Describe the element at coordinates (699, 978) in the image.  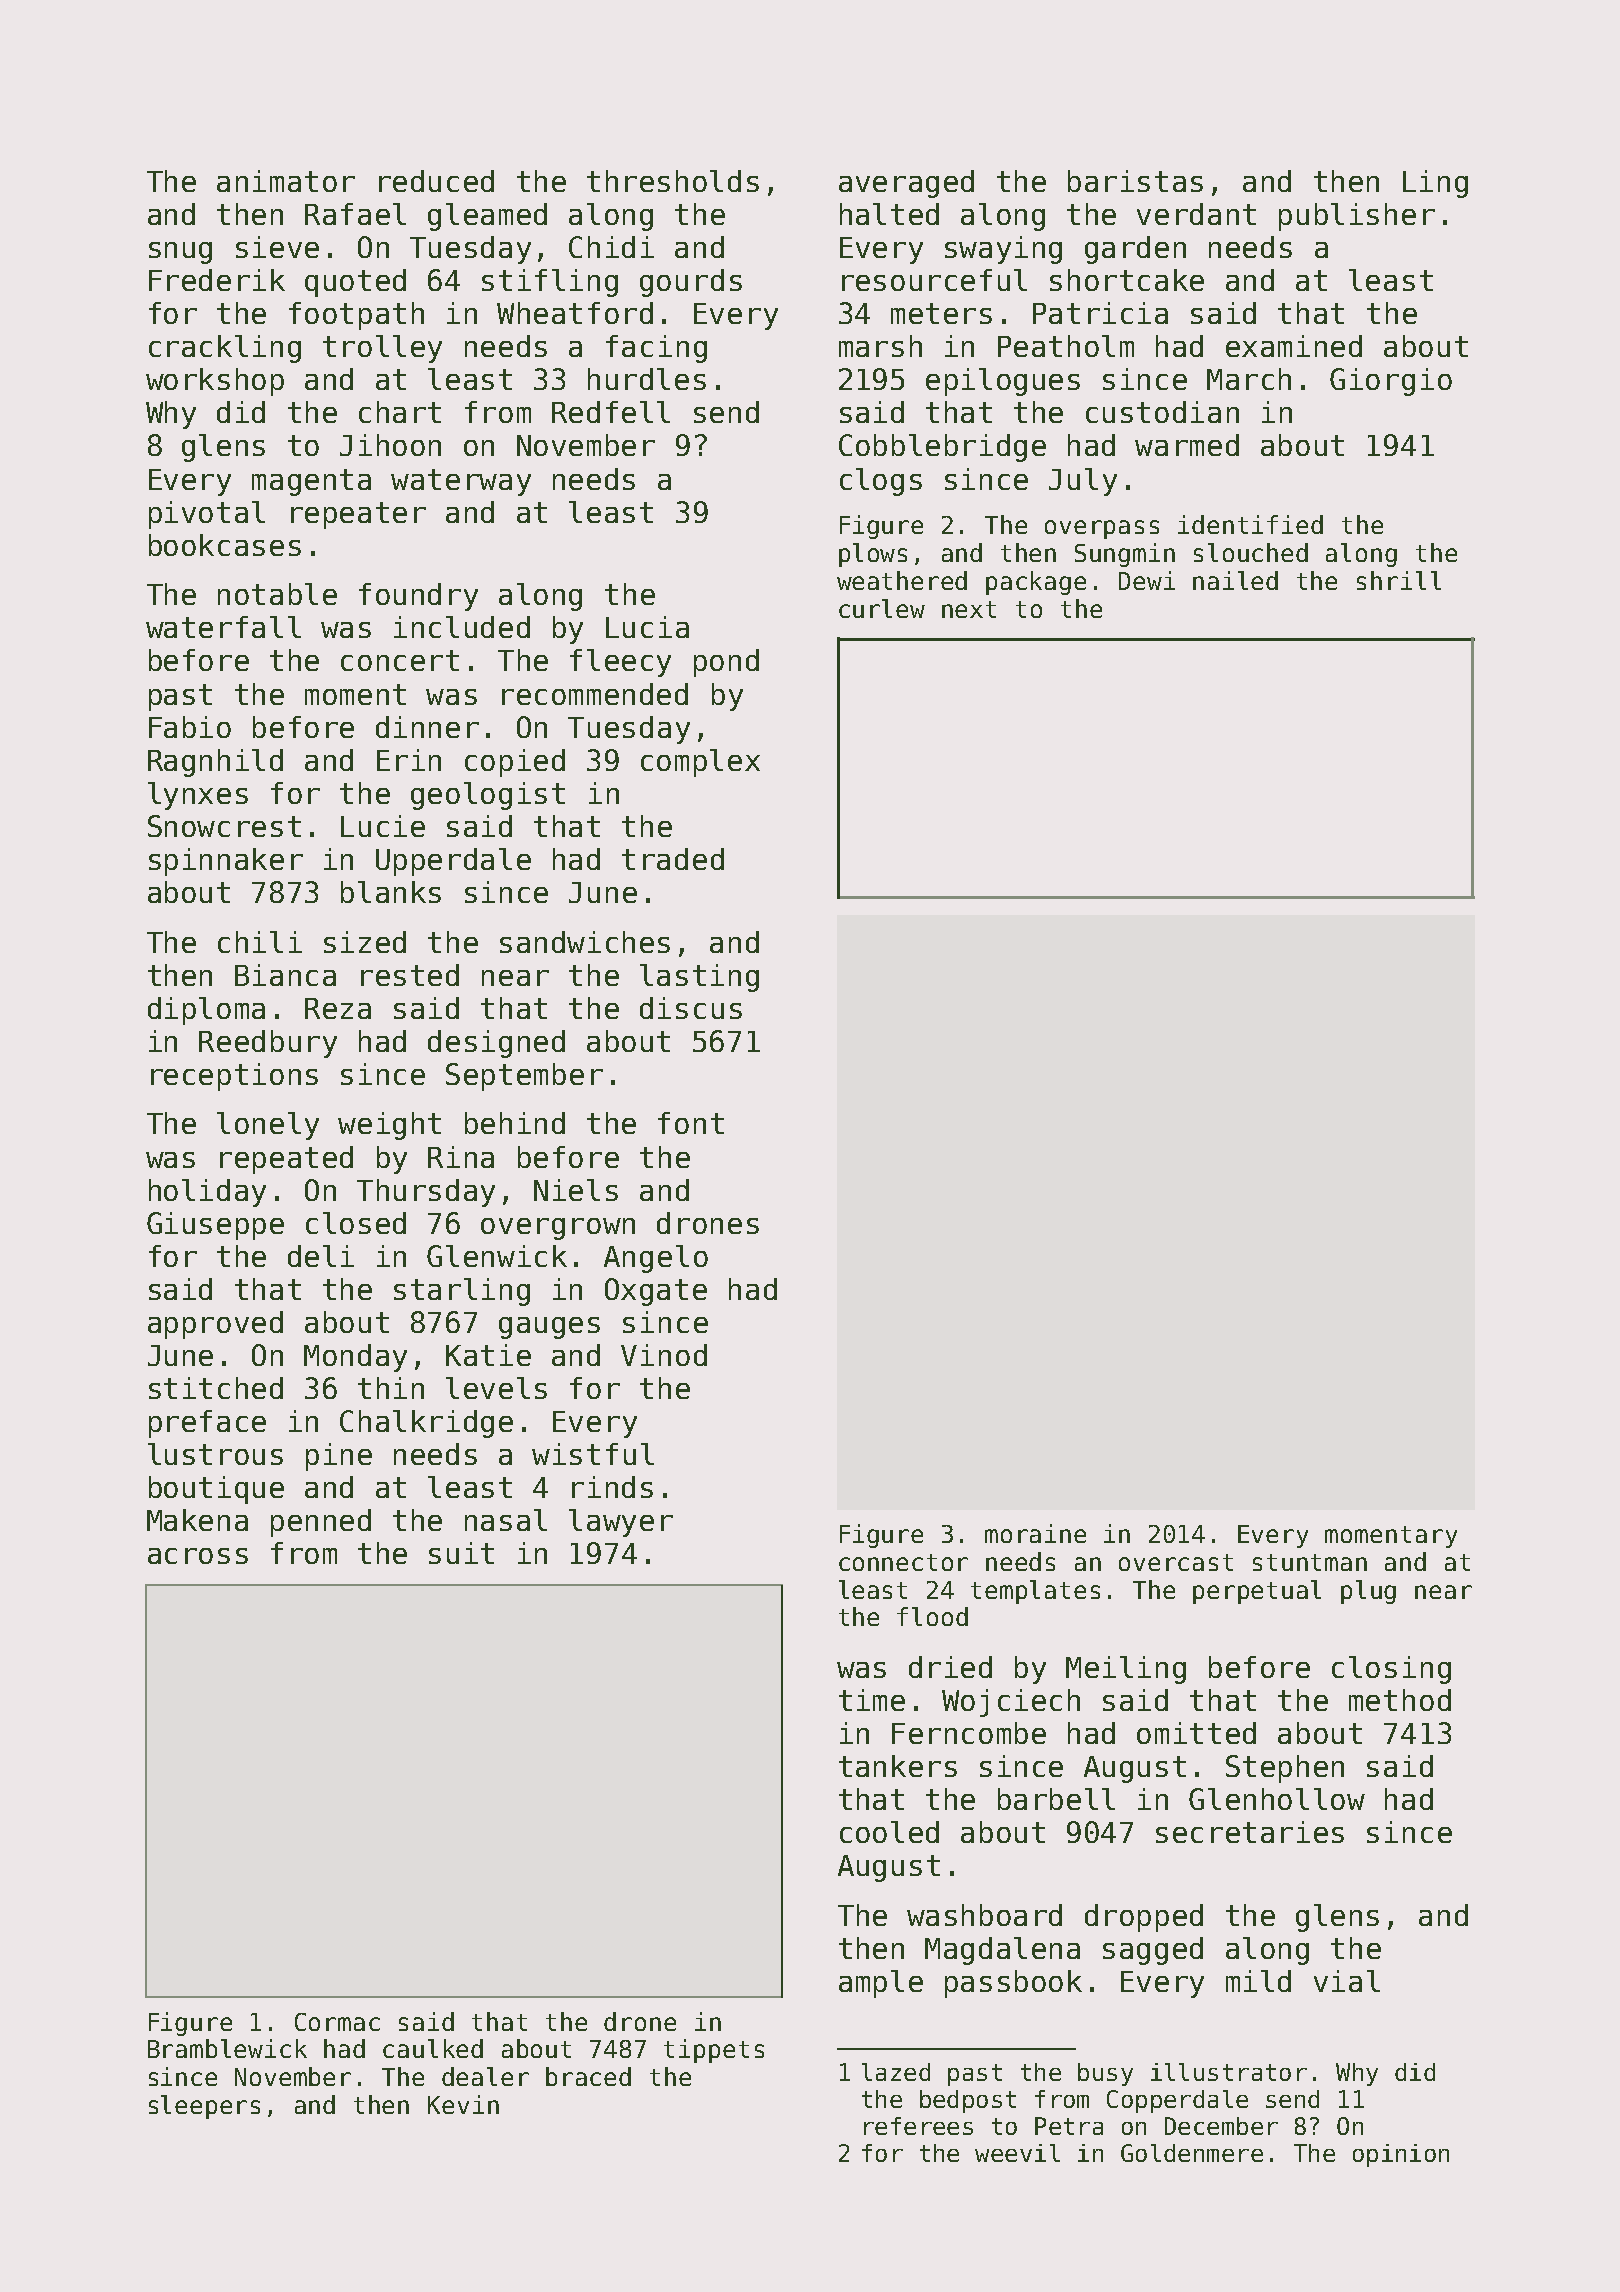
I see `lasting` at that location.
